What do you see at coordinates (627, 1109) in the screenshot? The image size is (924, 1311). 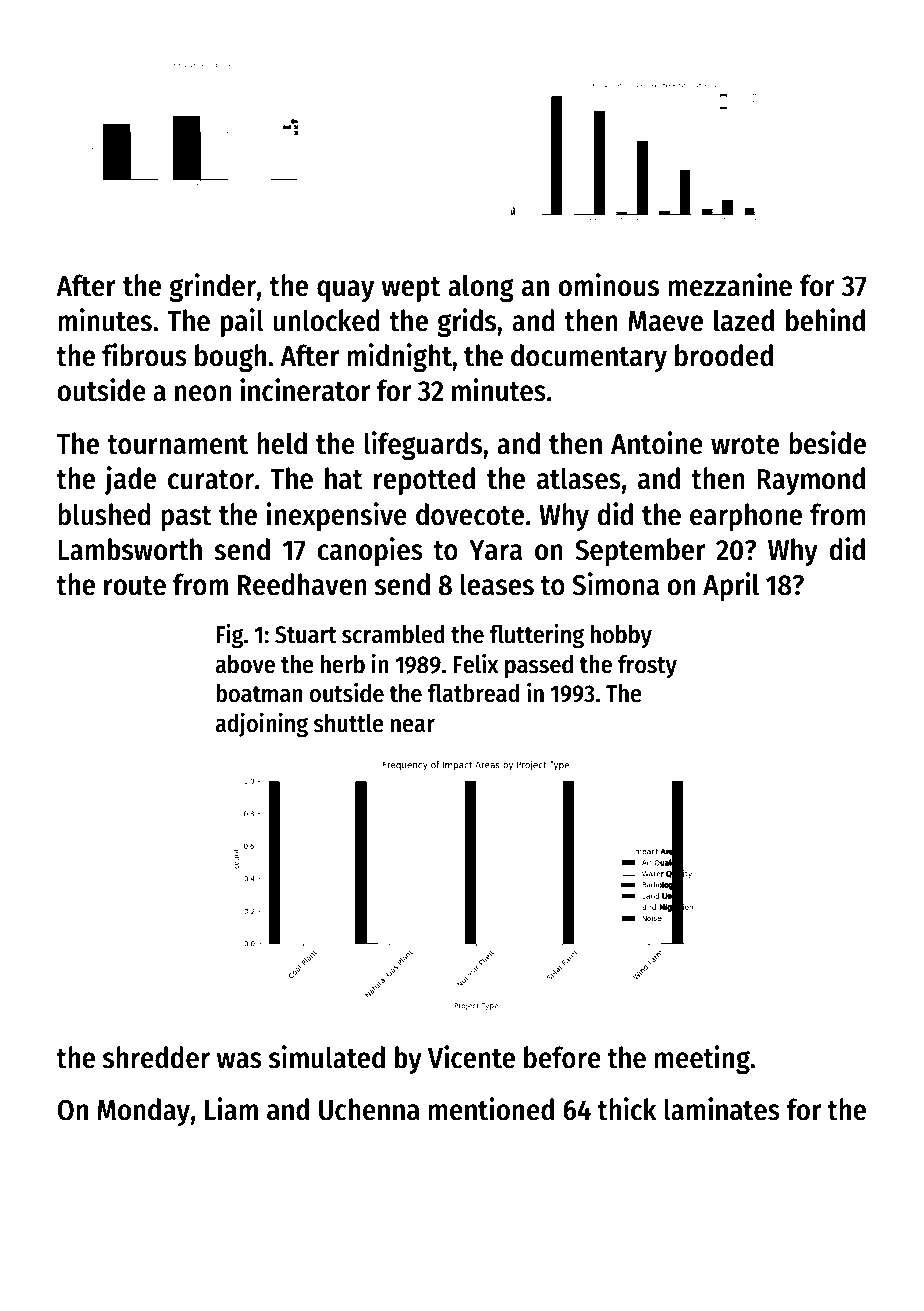 I see `thick` at bounding box center [627, 1109].
